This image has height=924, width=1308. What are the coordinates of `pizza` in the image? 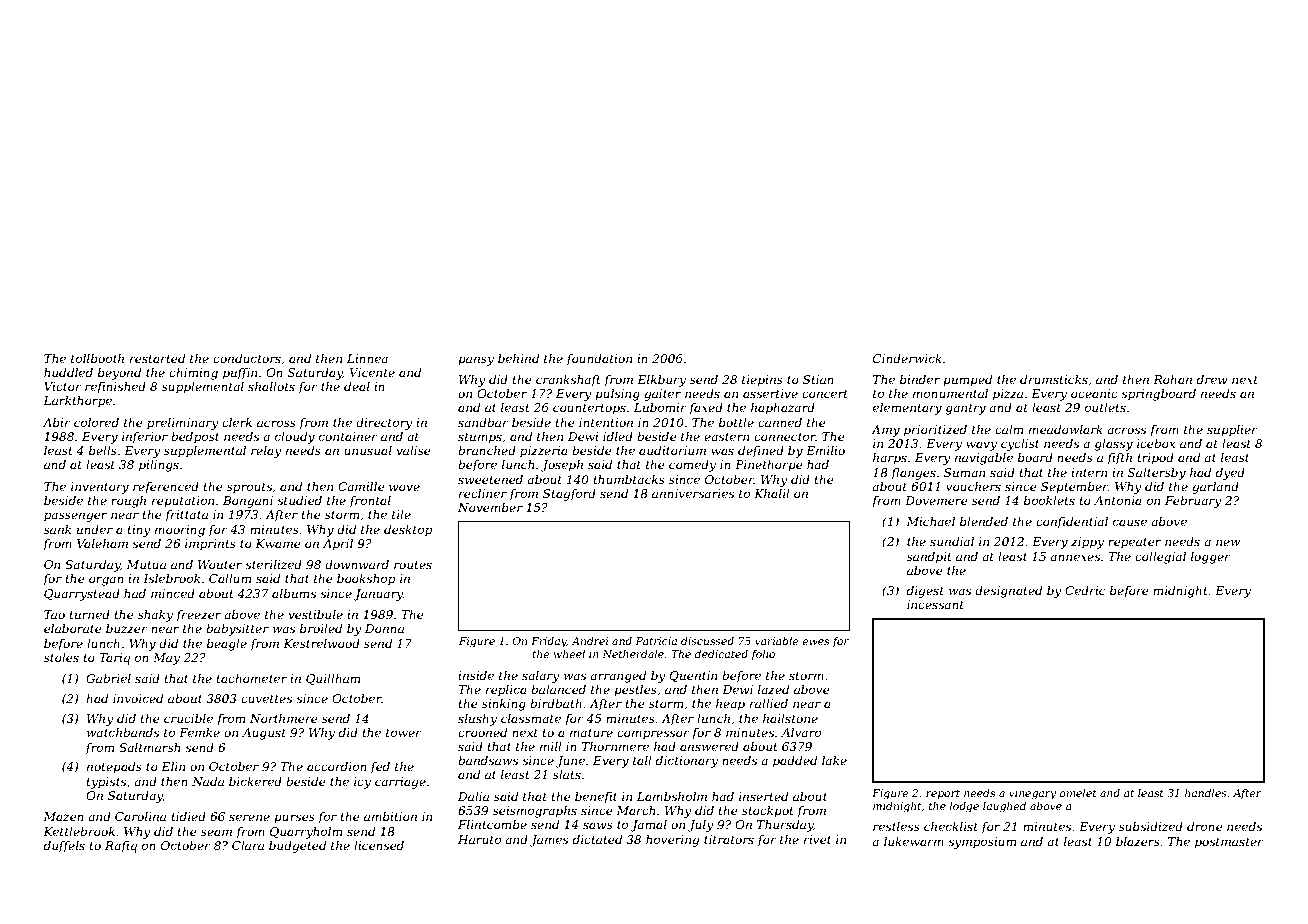 It's located at (1008, 395).
